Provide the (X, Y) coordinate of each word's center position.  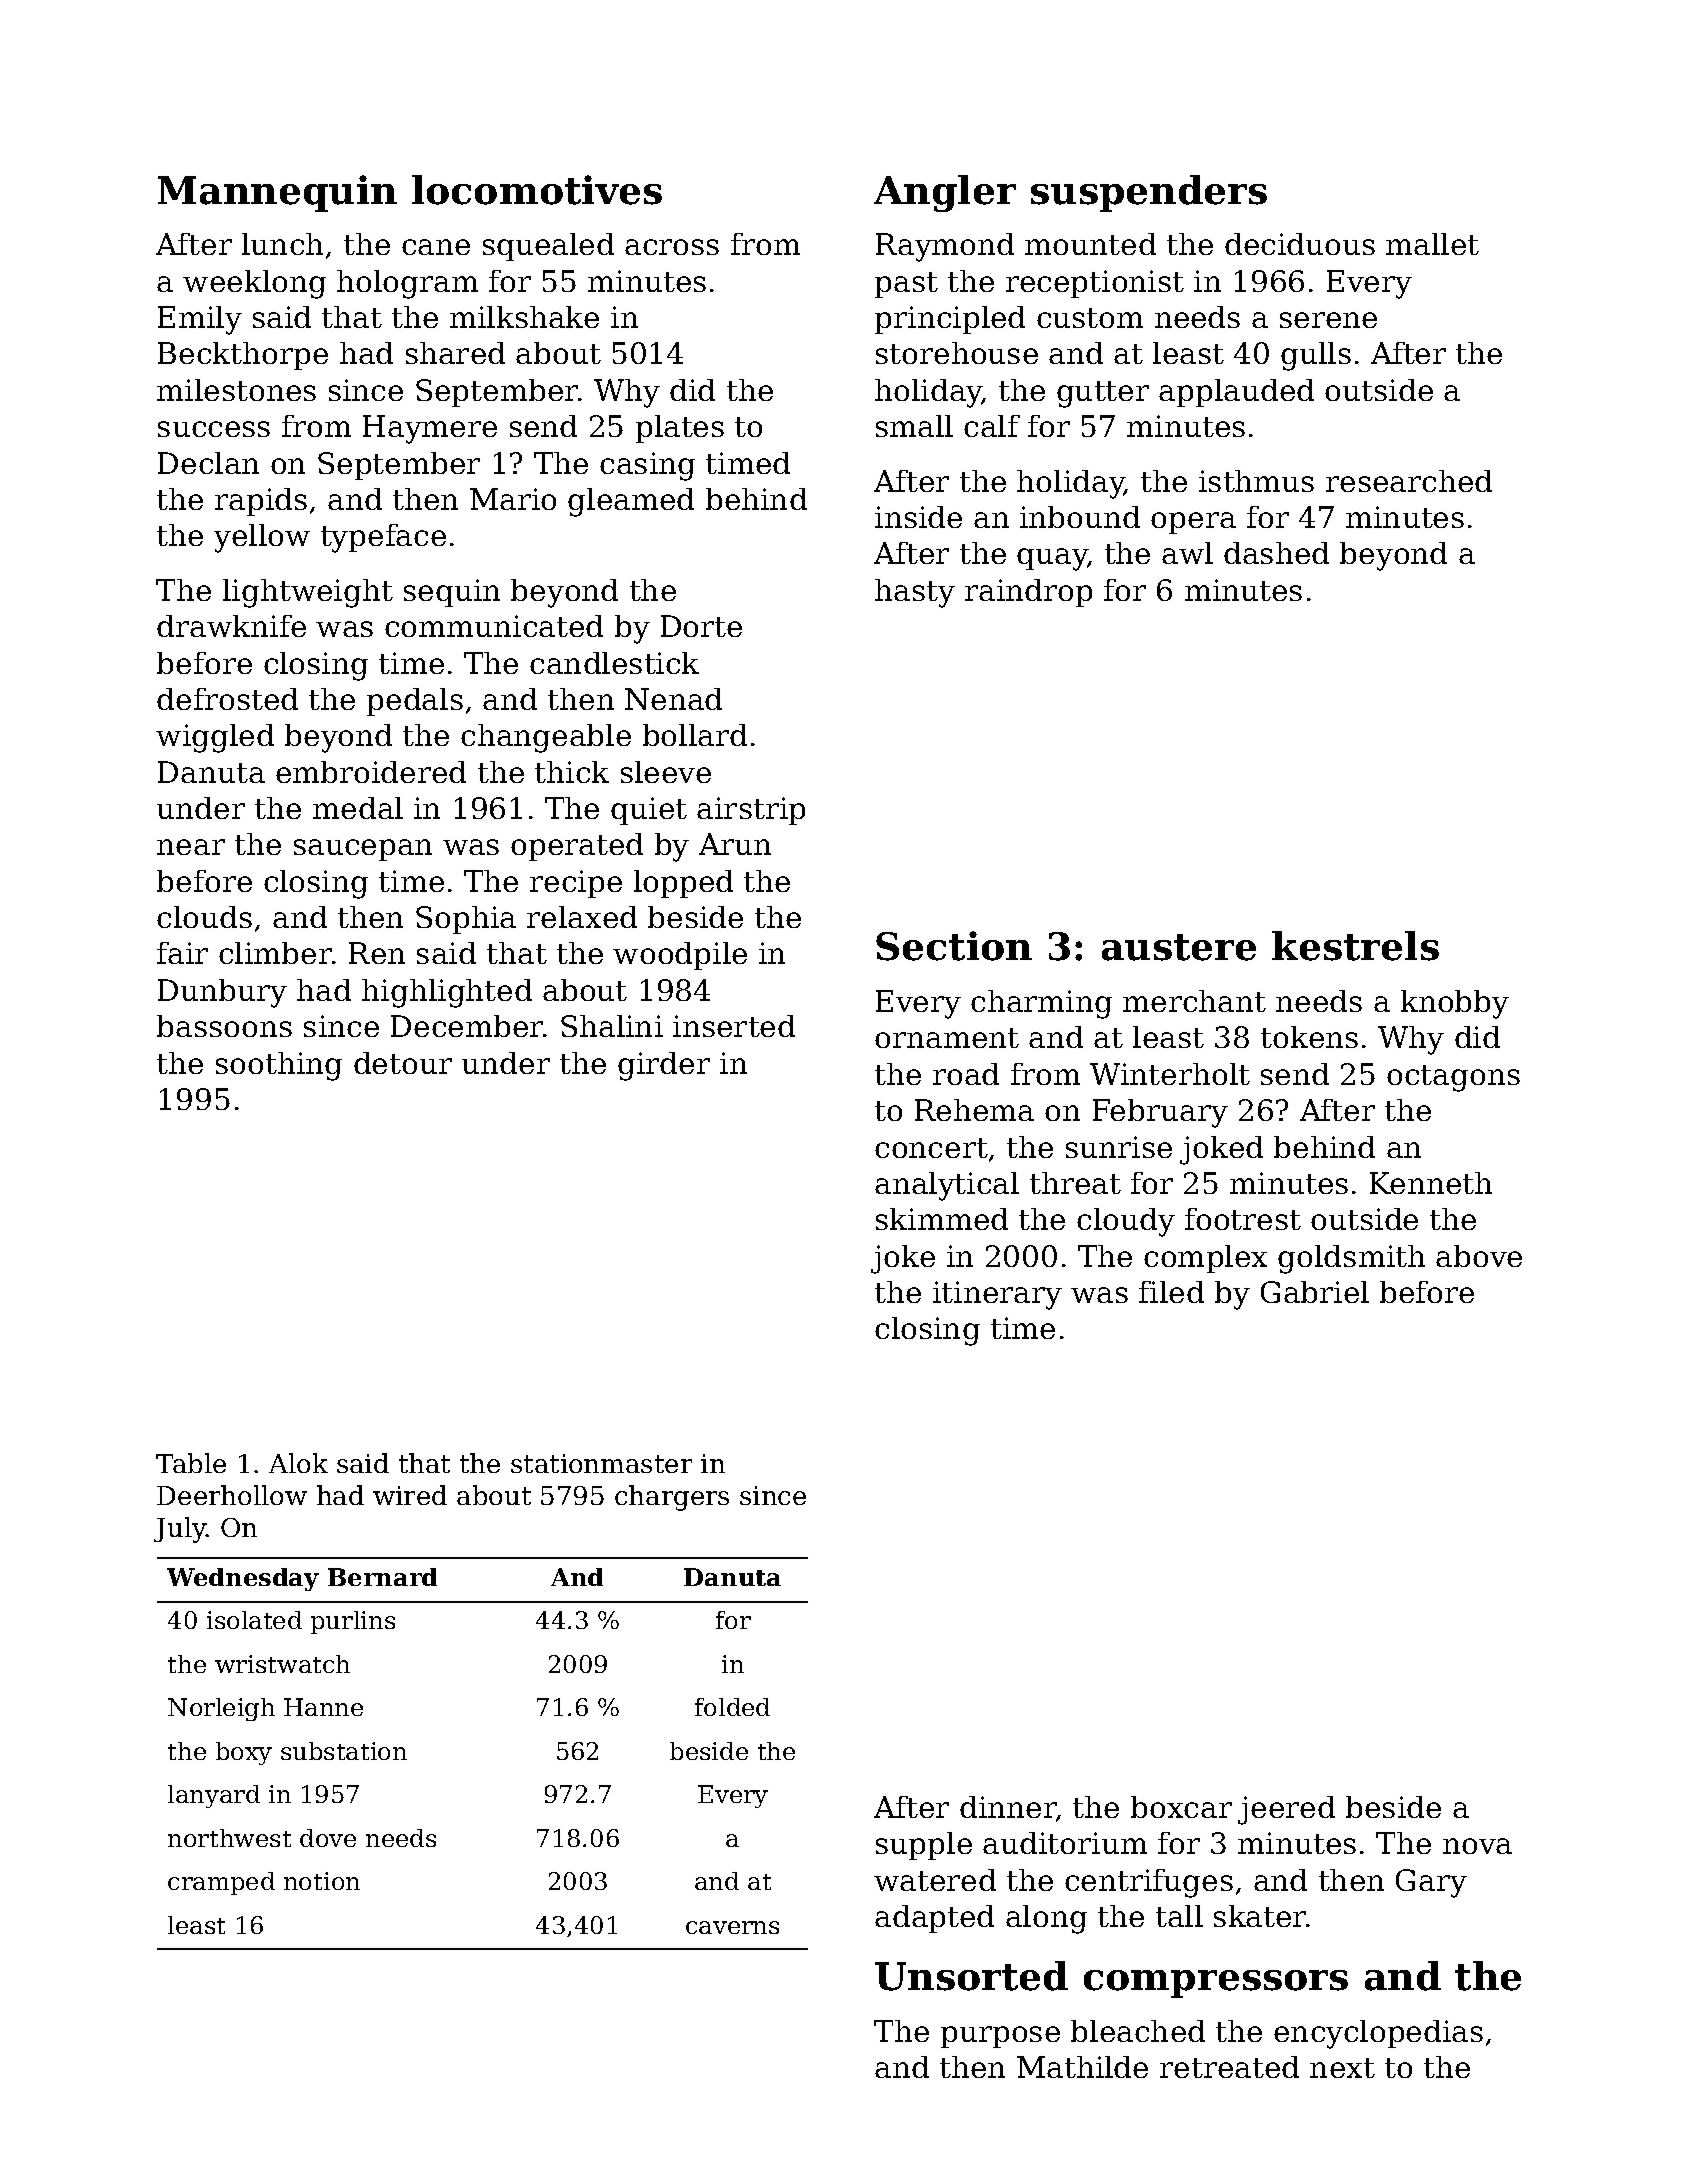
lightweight (308, 593)
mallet (1432, 244)
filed (1171, 1292)
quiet (649, 811)
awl (1187, 553)
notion (322, 1881)
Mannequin (277, 193)
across (672, 247)
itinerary (997, 1295)
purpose (1000, 2037)
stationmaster (601, 1463)
